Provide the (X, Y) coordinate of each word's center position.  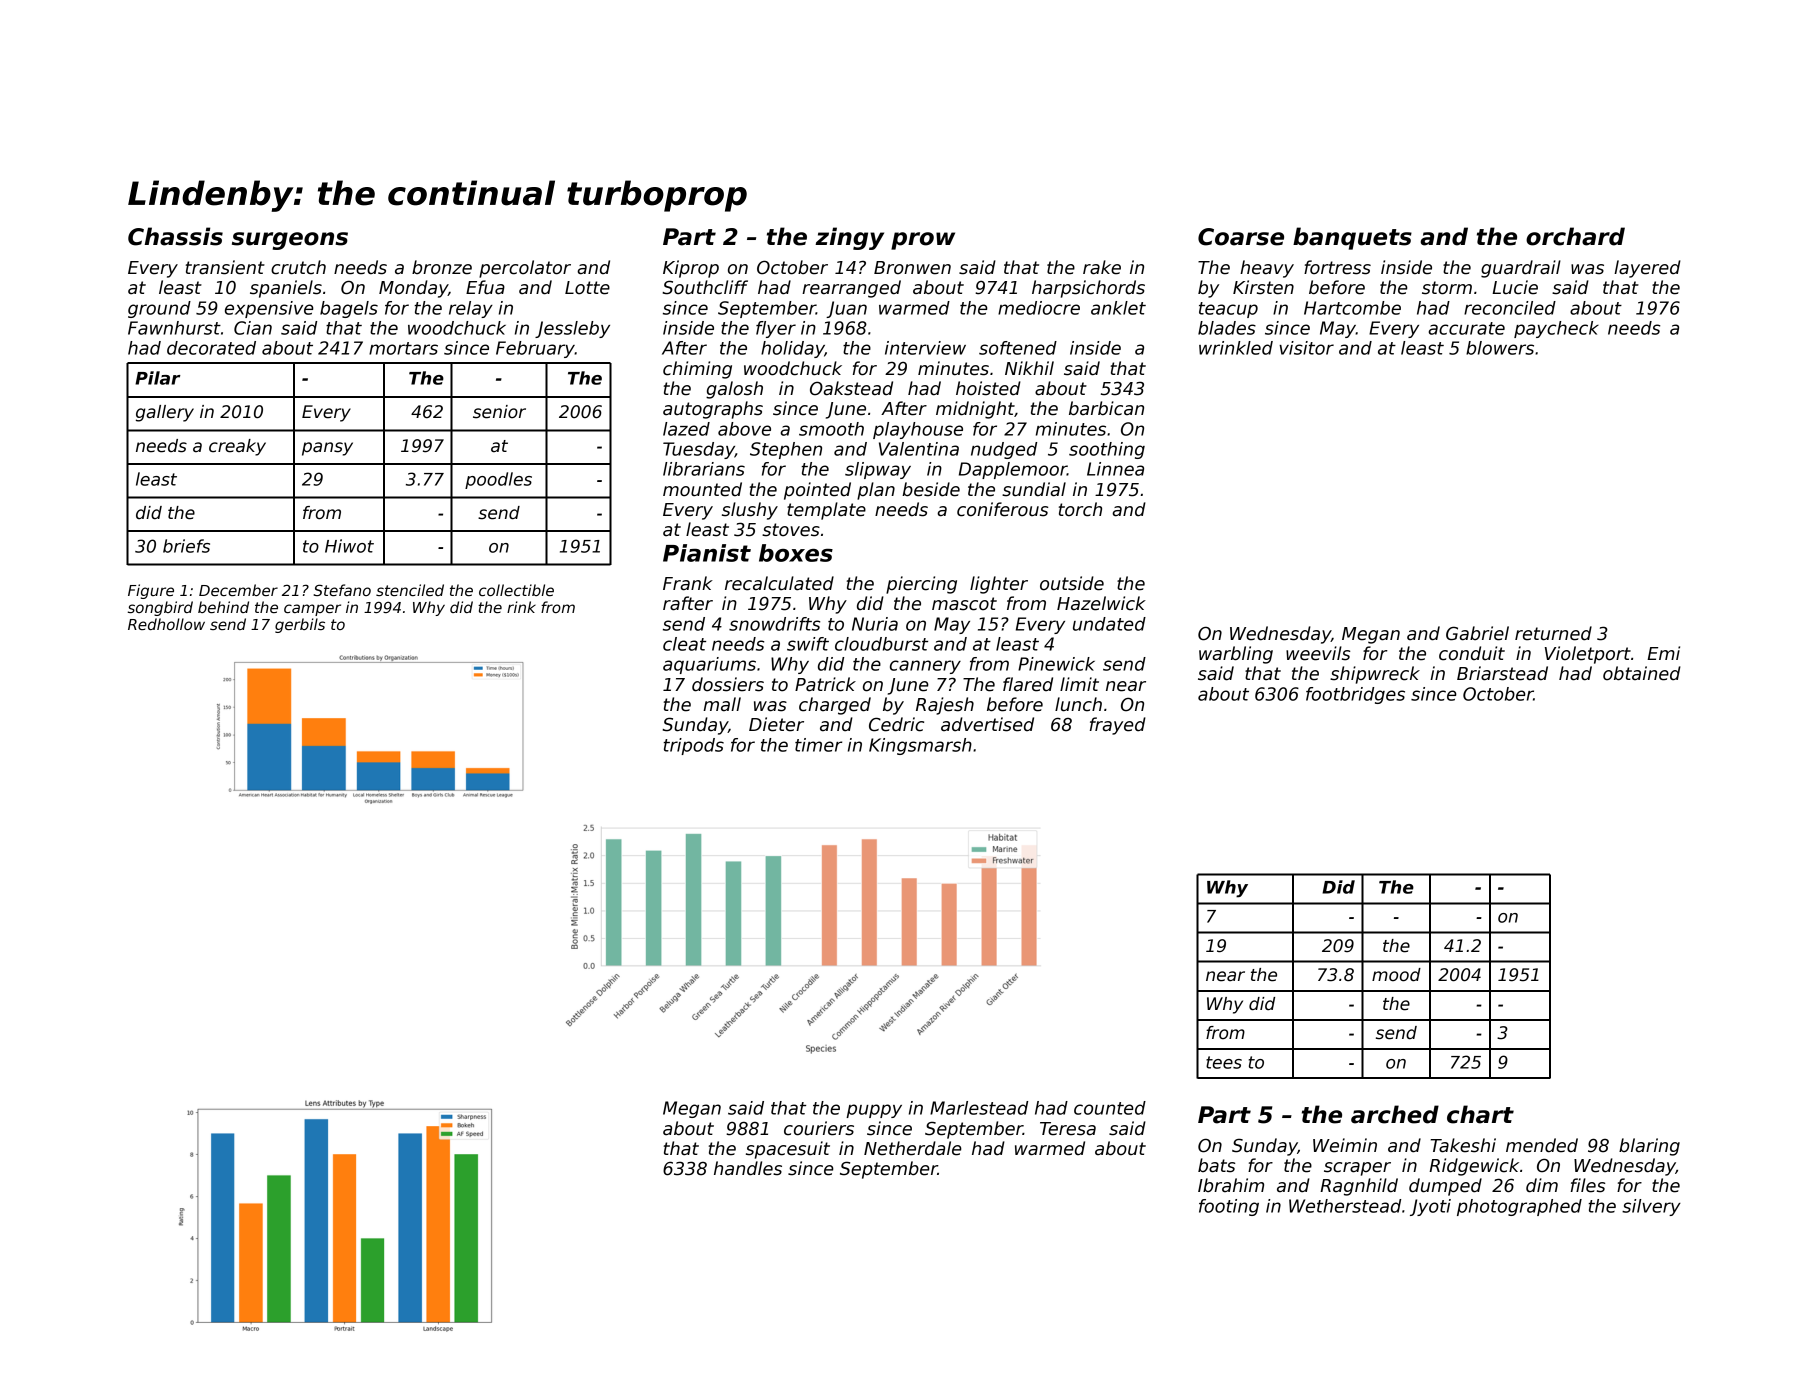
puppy (874, 1111)
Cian (253, 328)
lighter (999, 585)
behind (223, 607)
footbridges (1355, 695)
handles (748, 1168)
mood (1396, 975)
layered (1647, 269)
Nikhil (1029, 368)
